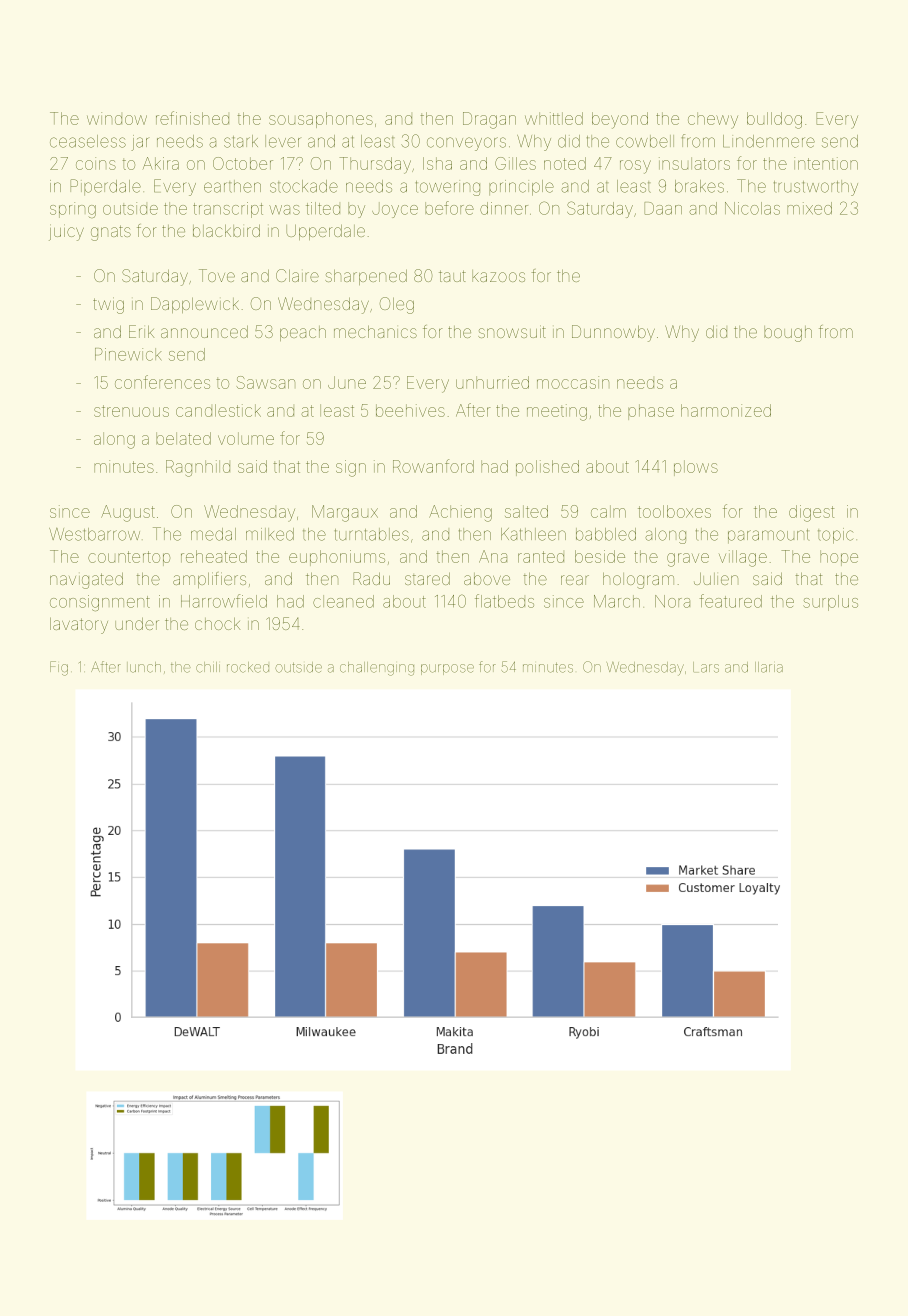  Describe the element at coordinates (769, 667) in the page. I see `Ilaria` at that location.
